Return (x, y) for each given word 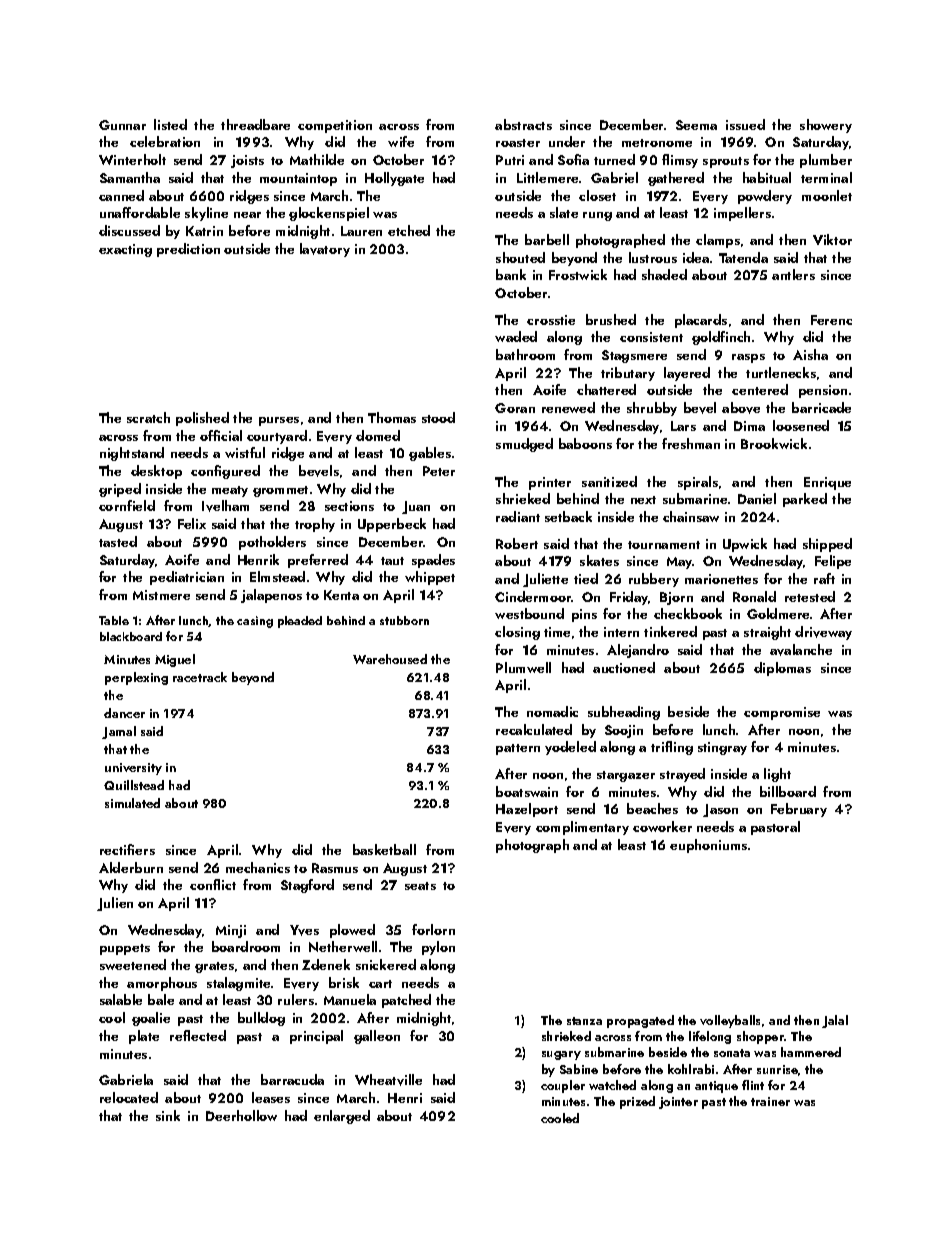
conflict (213, 884)
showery (826, 126)
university (133, 769)
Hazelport (527, 810)
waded (516, 336)
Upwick (745, 545)
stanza (584, 1021)
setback (568, 516)
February (799, 810)
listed (170, 124)
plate (144, 1037)
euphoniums (708, 846)
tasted (118, 541)
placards (701, 321)
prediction (188, 250)
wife (401, 141)
